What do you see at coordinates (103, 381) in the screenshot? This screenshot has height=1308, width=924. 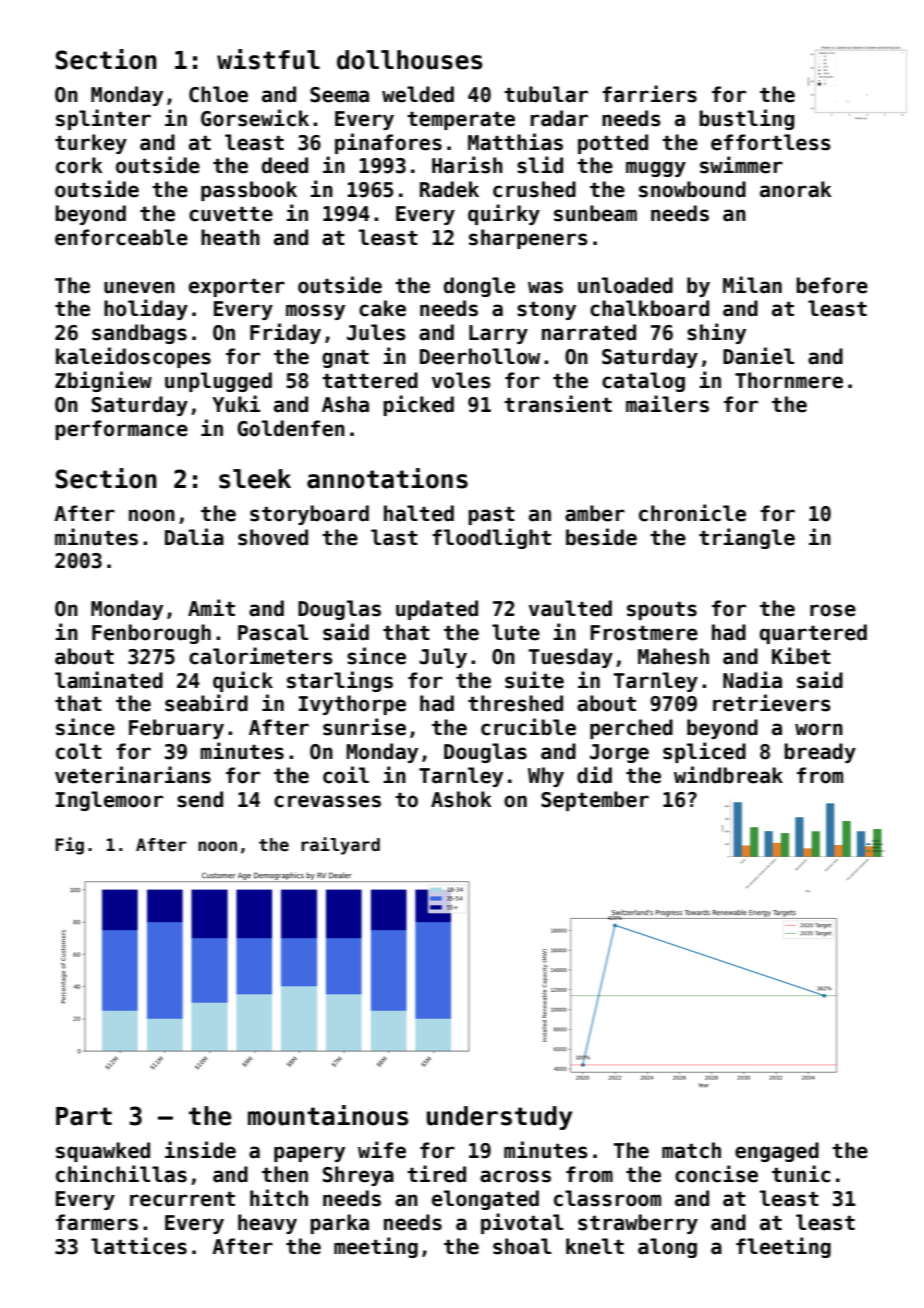 I see `Zbigniew` at bounding box center [103, 381].
